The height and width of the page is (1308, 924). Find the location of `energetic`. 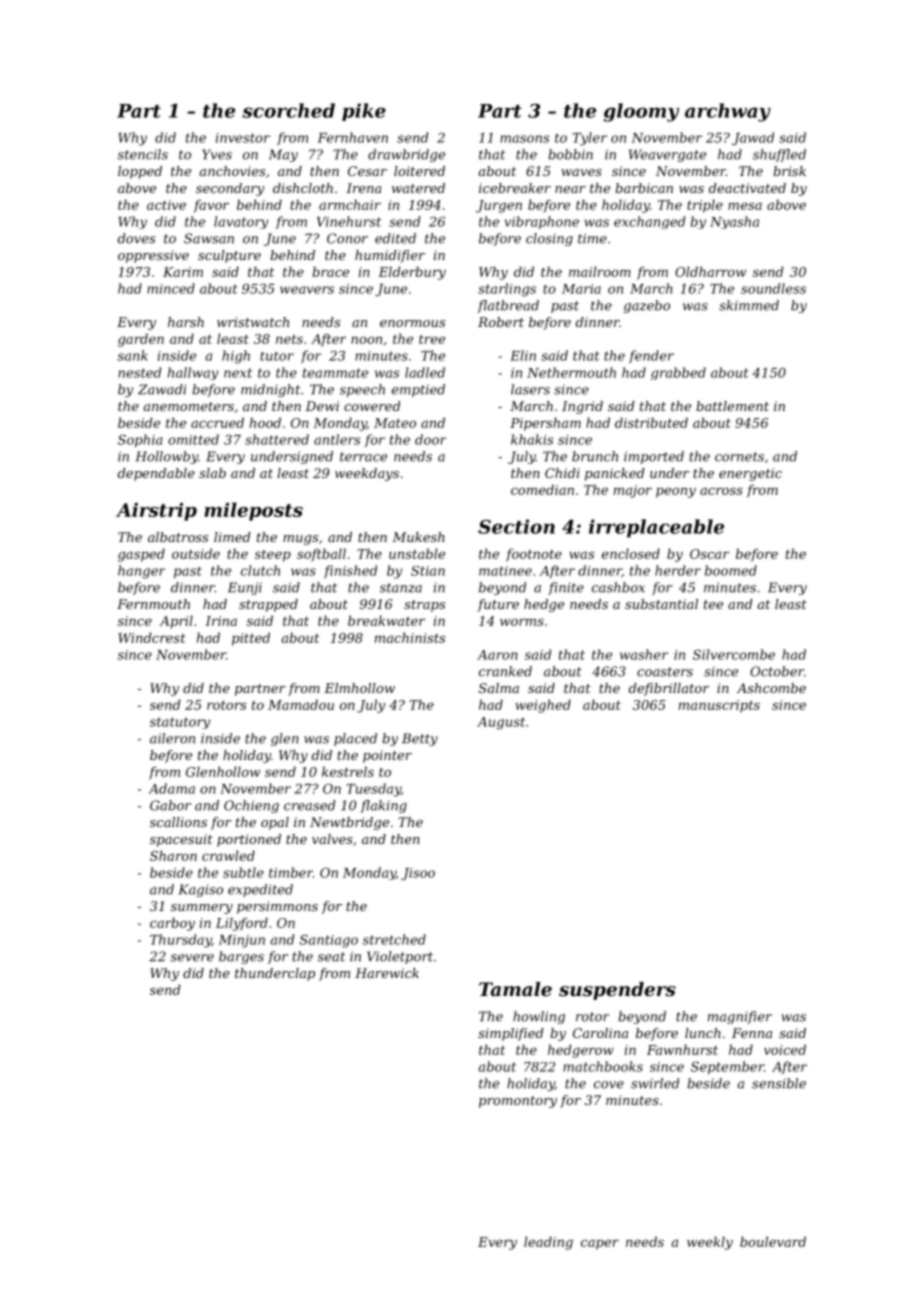

energetic is located at coordinates (750, 474).
